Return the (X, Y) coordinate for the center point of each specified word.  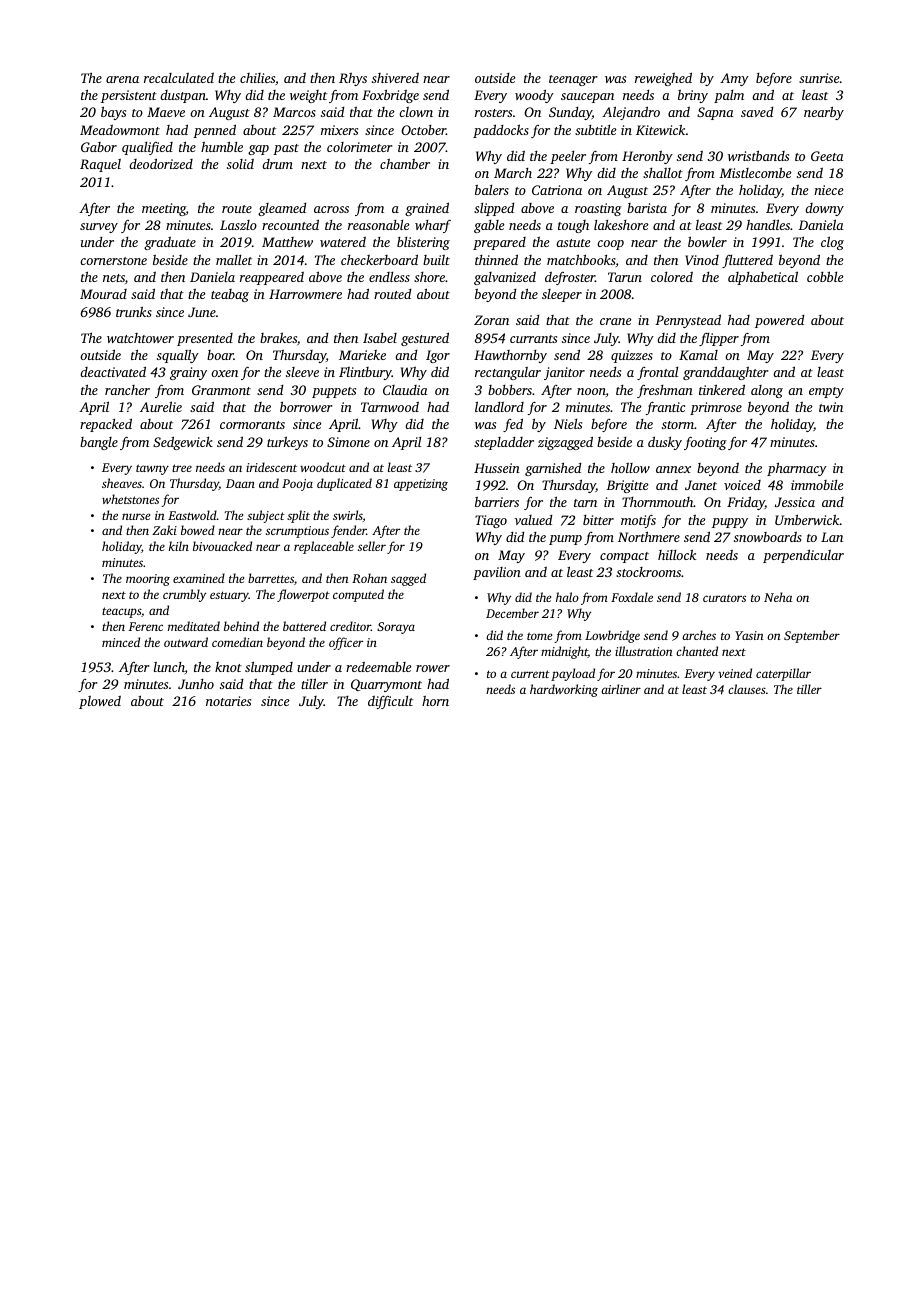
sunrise (819, 78)
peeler (568, 157)
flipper (719, 339)
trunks (134, 311)
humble (222, 146)
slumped (269, 668)
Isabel (380, 338)
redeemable (379, 667)
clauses (747, 689)
